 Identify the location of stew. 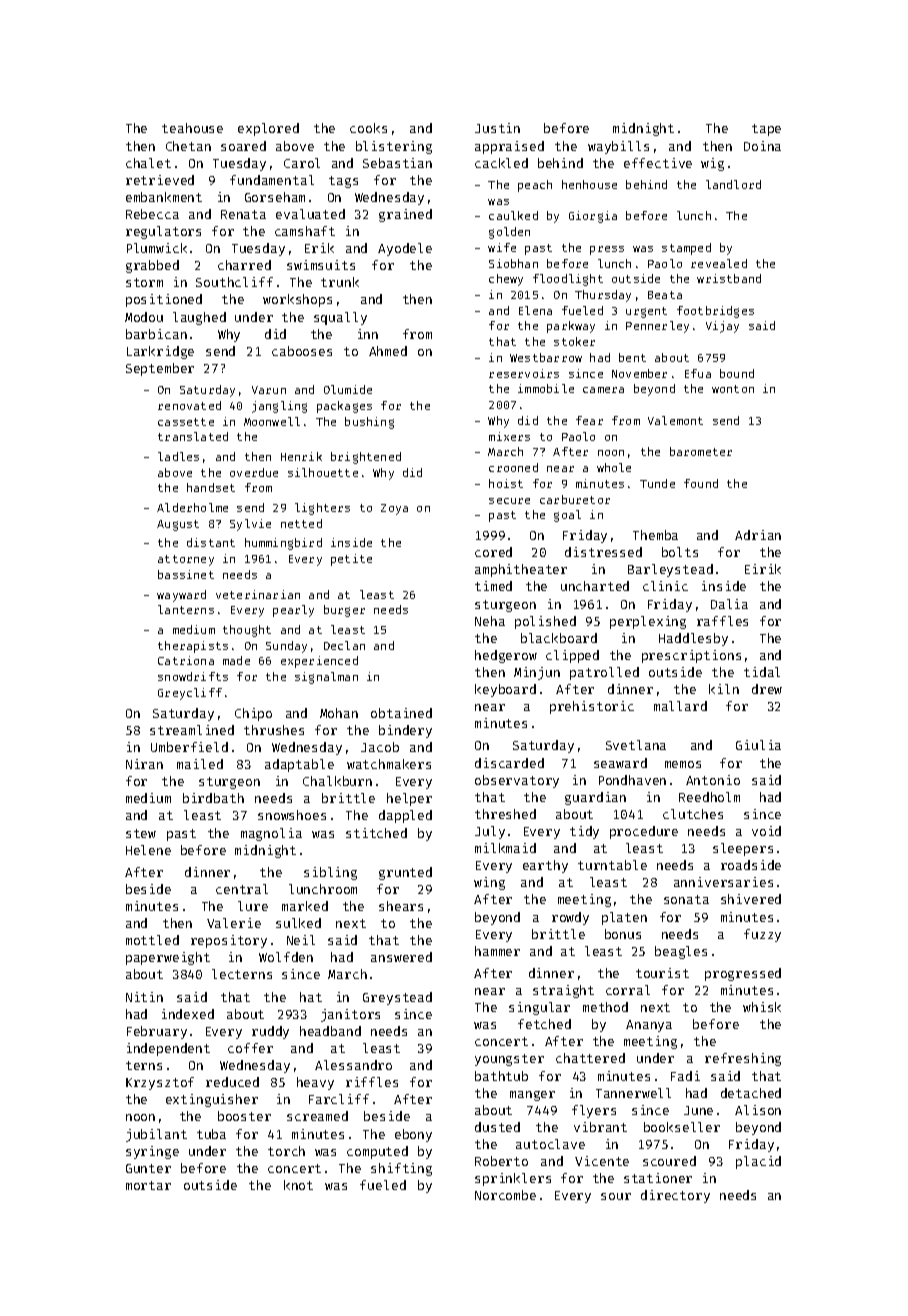
(141, 833).
